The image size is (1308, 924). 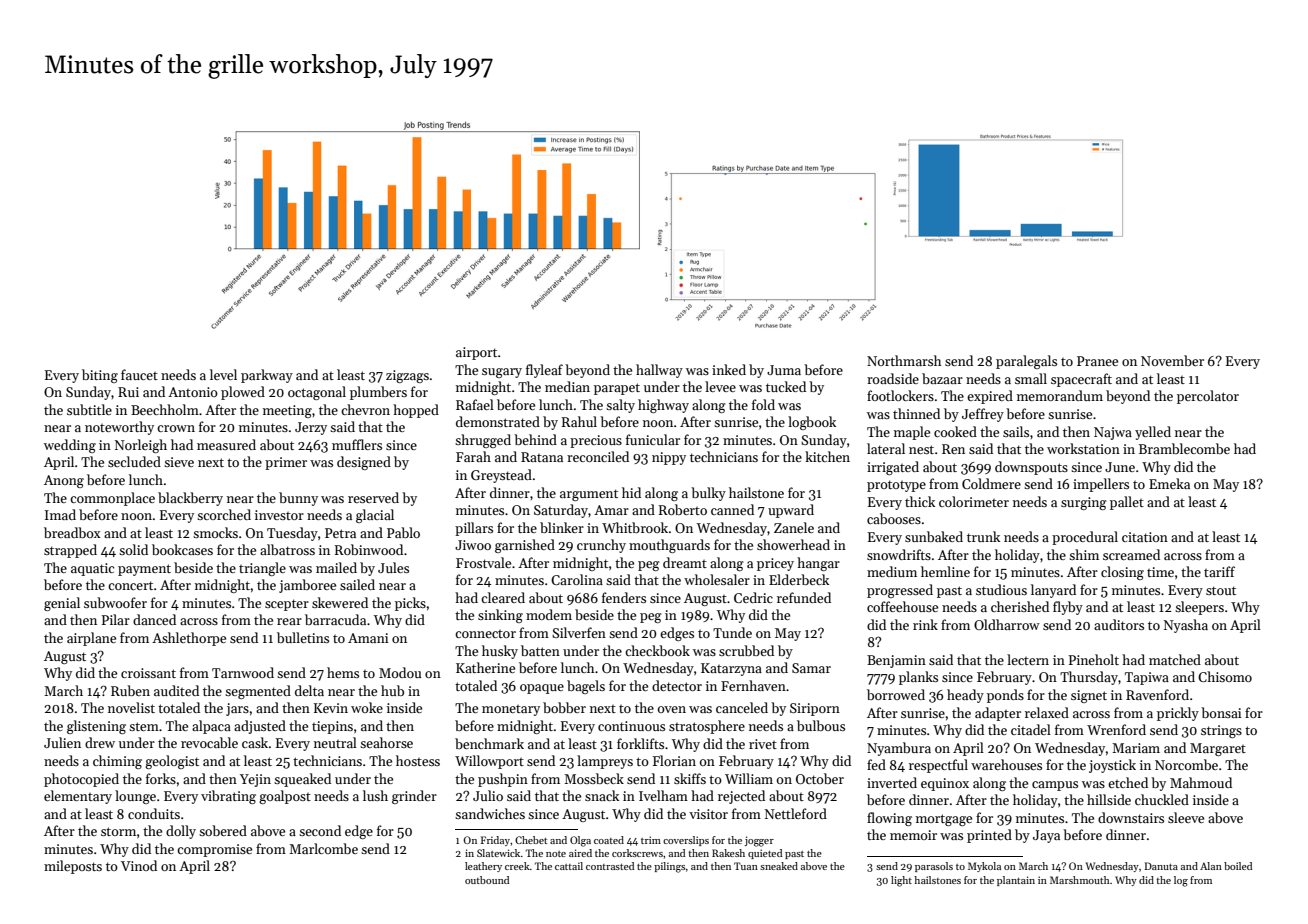 I want to click on photocopied, so click(x=81, y=780).
